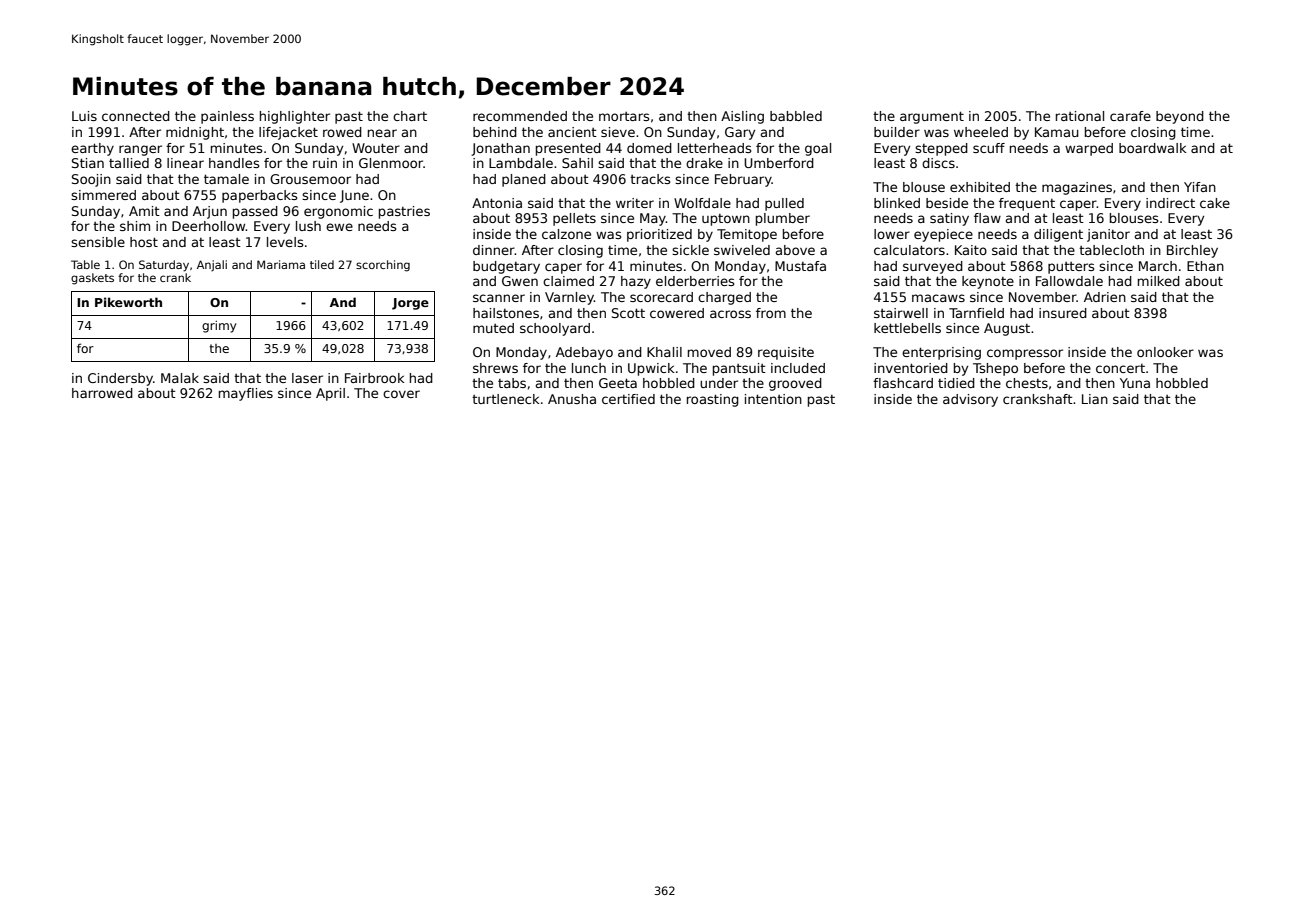  I want to click on surveyed, so click(933, 267).
